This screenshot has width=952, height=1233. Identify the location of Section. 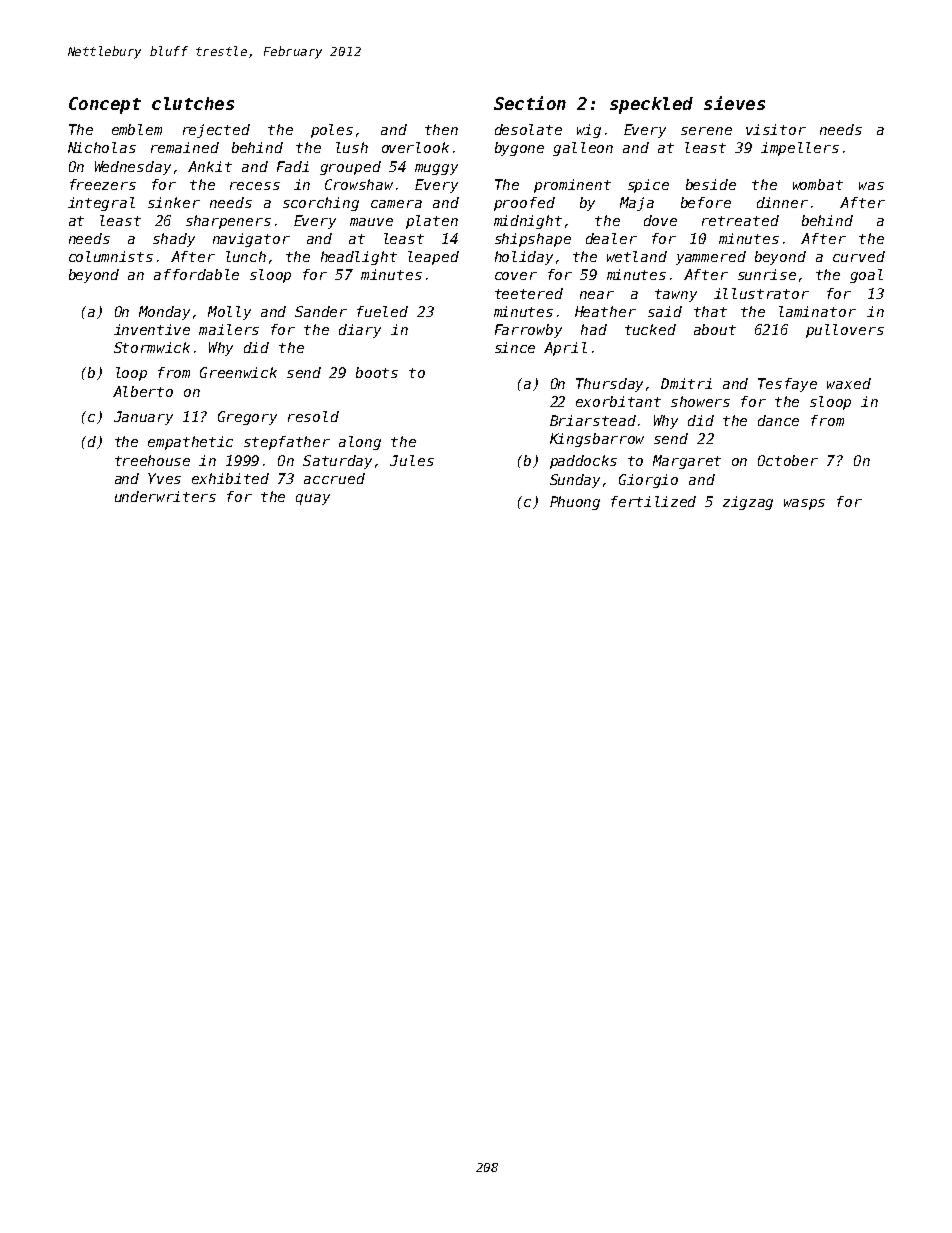
(530, 103).
